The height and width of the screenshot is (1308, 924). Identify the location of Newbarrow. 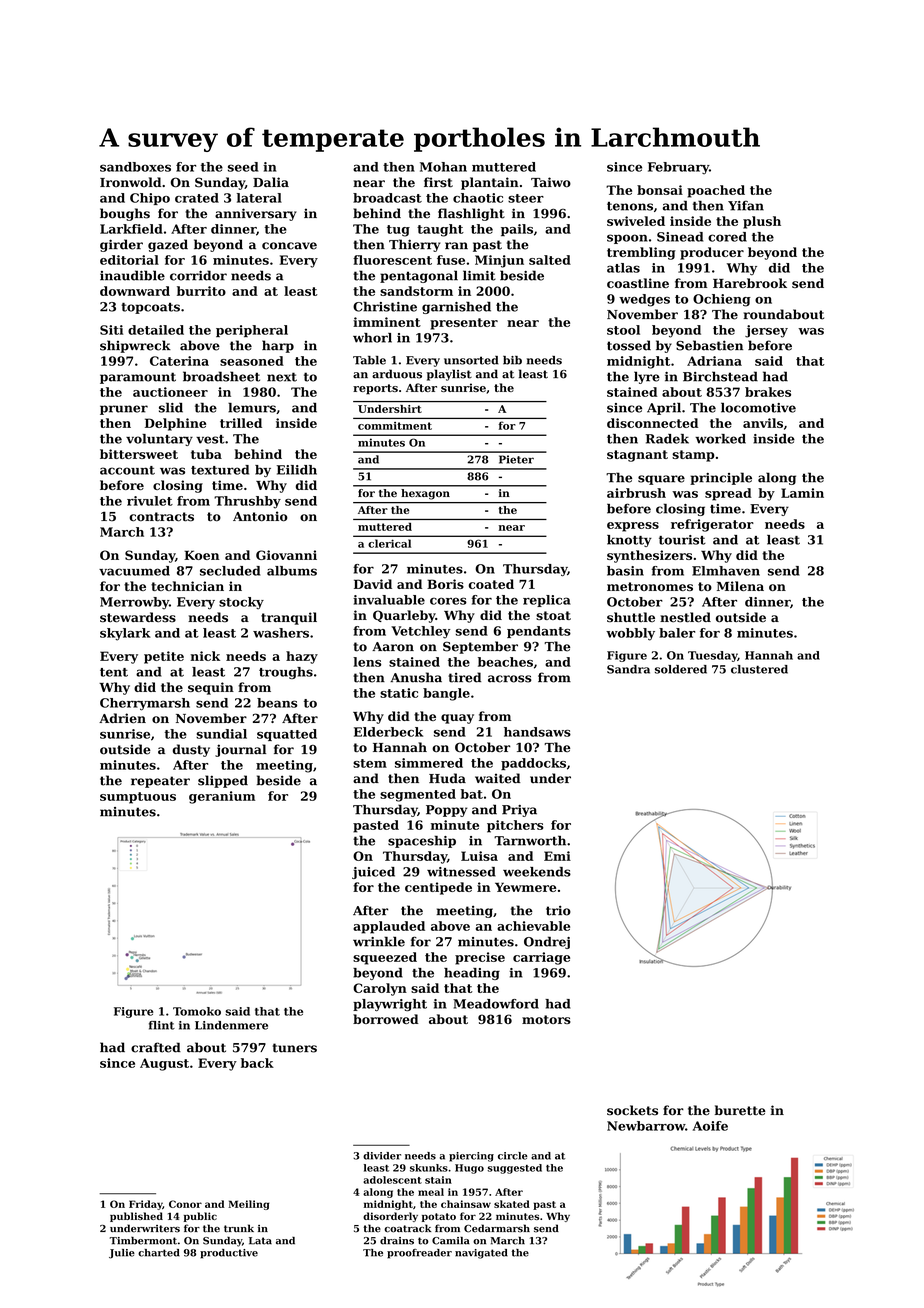
(646, 1126).
